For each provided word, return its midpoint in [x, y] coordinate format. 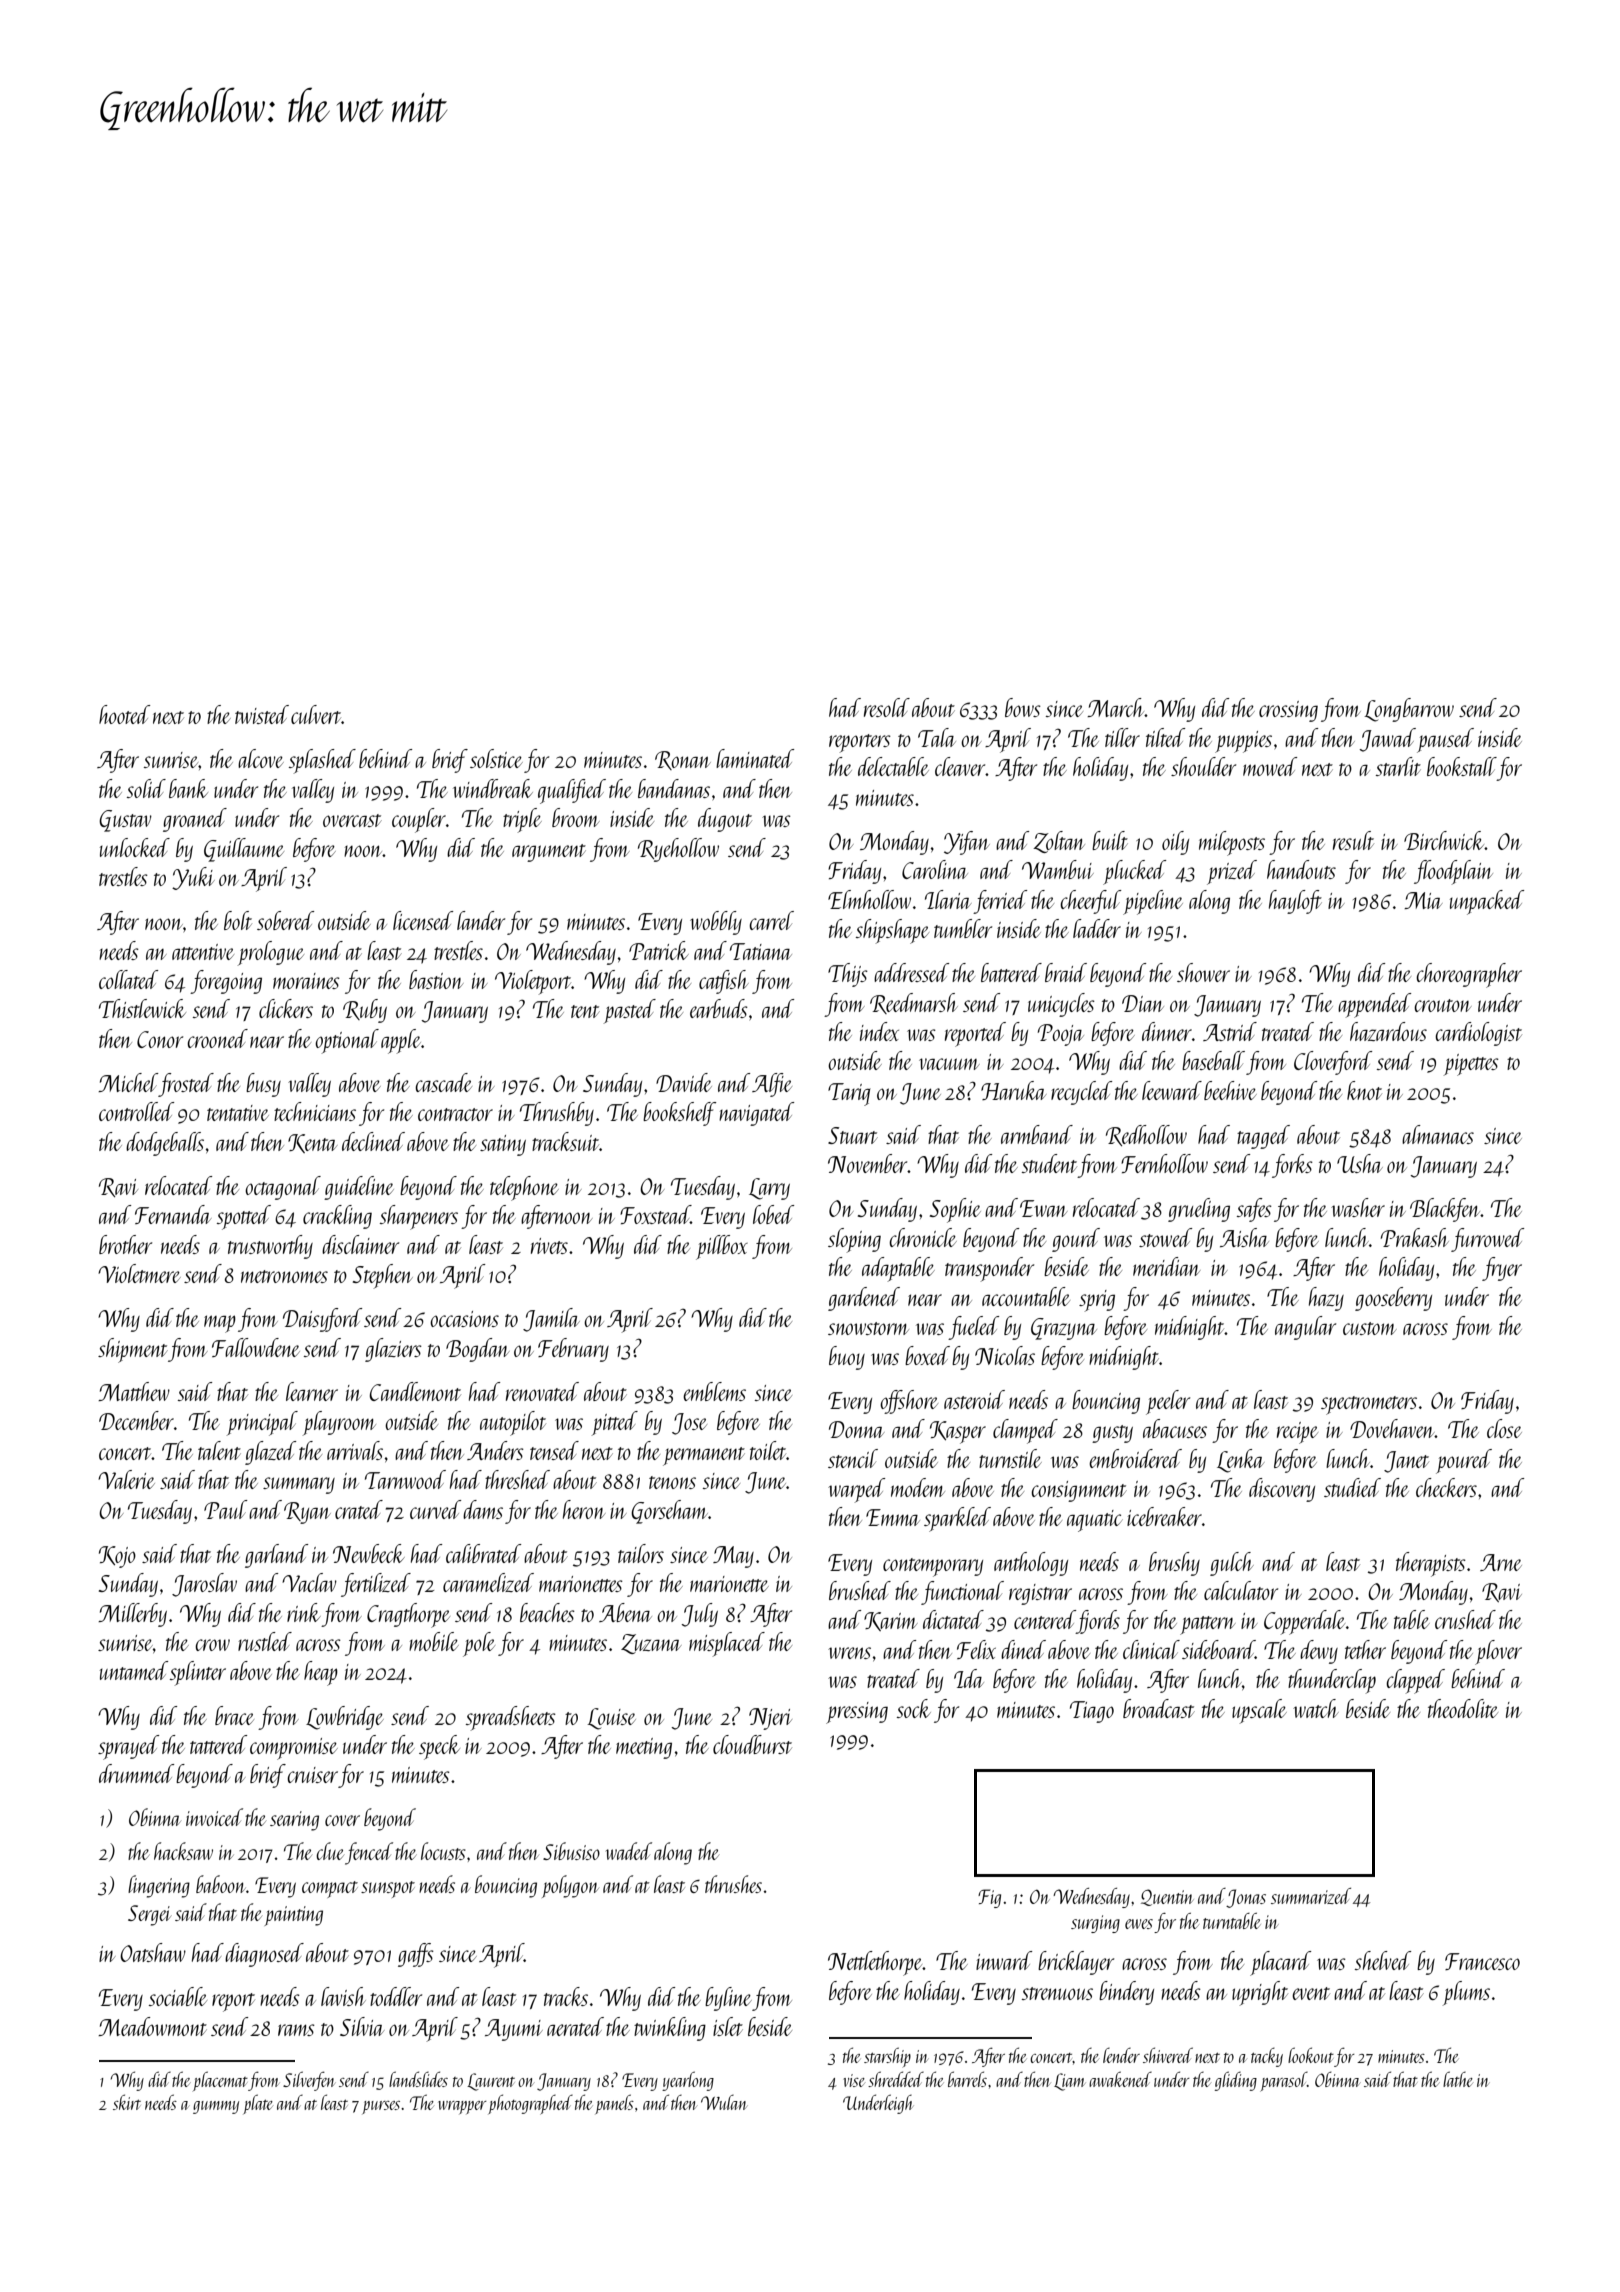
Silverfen [308, 2081]
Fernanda [173, 1214]
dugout [725, 820]
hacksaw [183, 1851]
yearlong [688, 2081]
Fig [989, 1898]
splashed [322, 761]
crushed [1465, 1619]
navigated [756, 1114]
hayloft [1295, 902]
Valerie [126, 1479]
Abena [625, 1612]
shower [1203, 972]
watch [1316, 1708]
